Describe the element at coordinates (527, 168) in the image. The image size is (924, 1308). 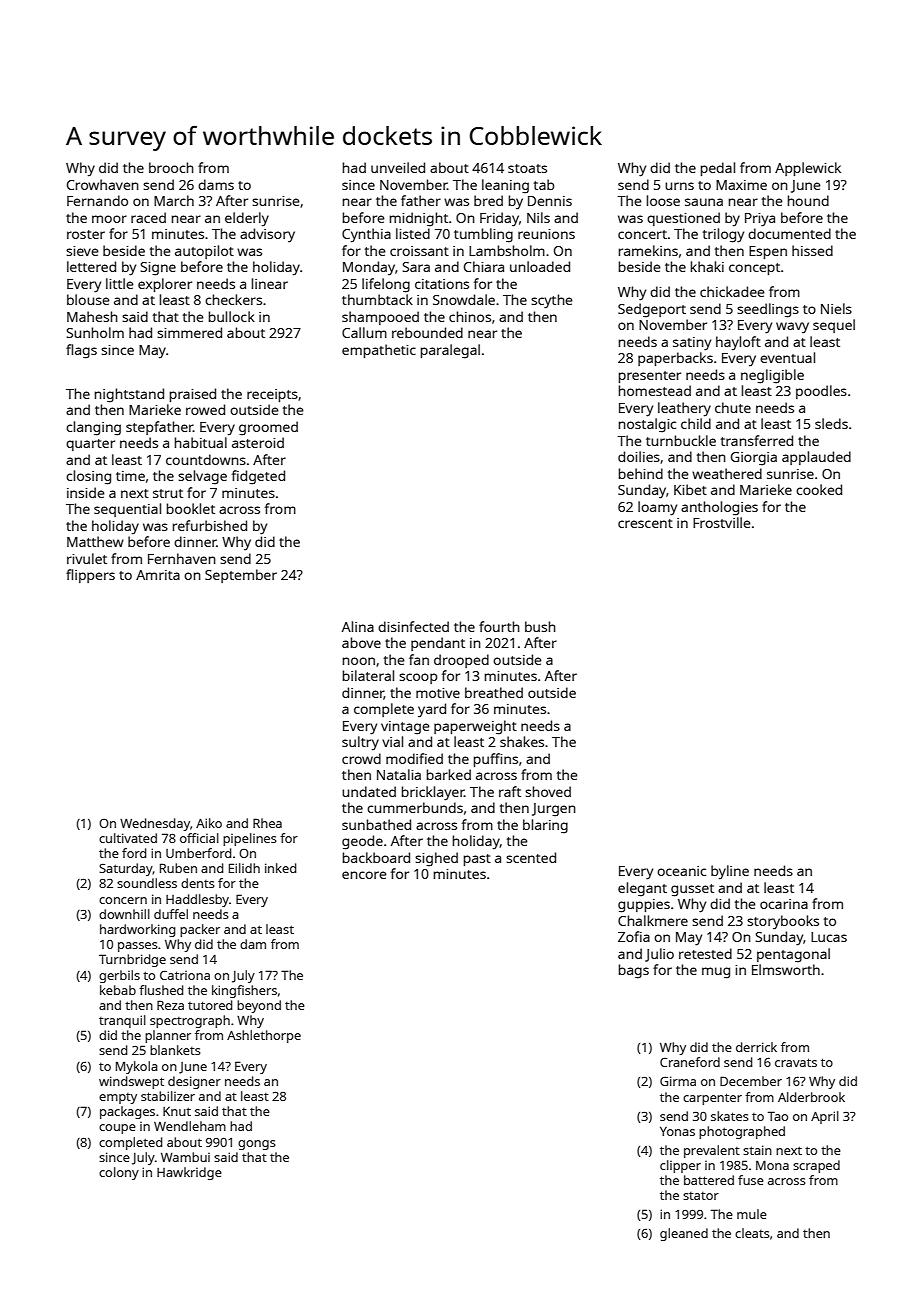
I see `stoats` at that location.
